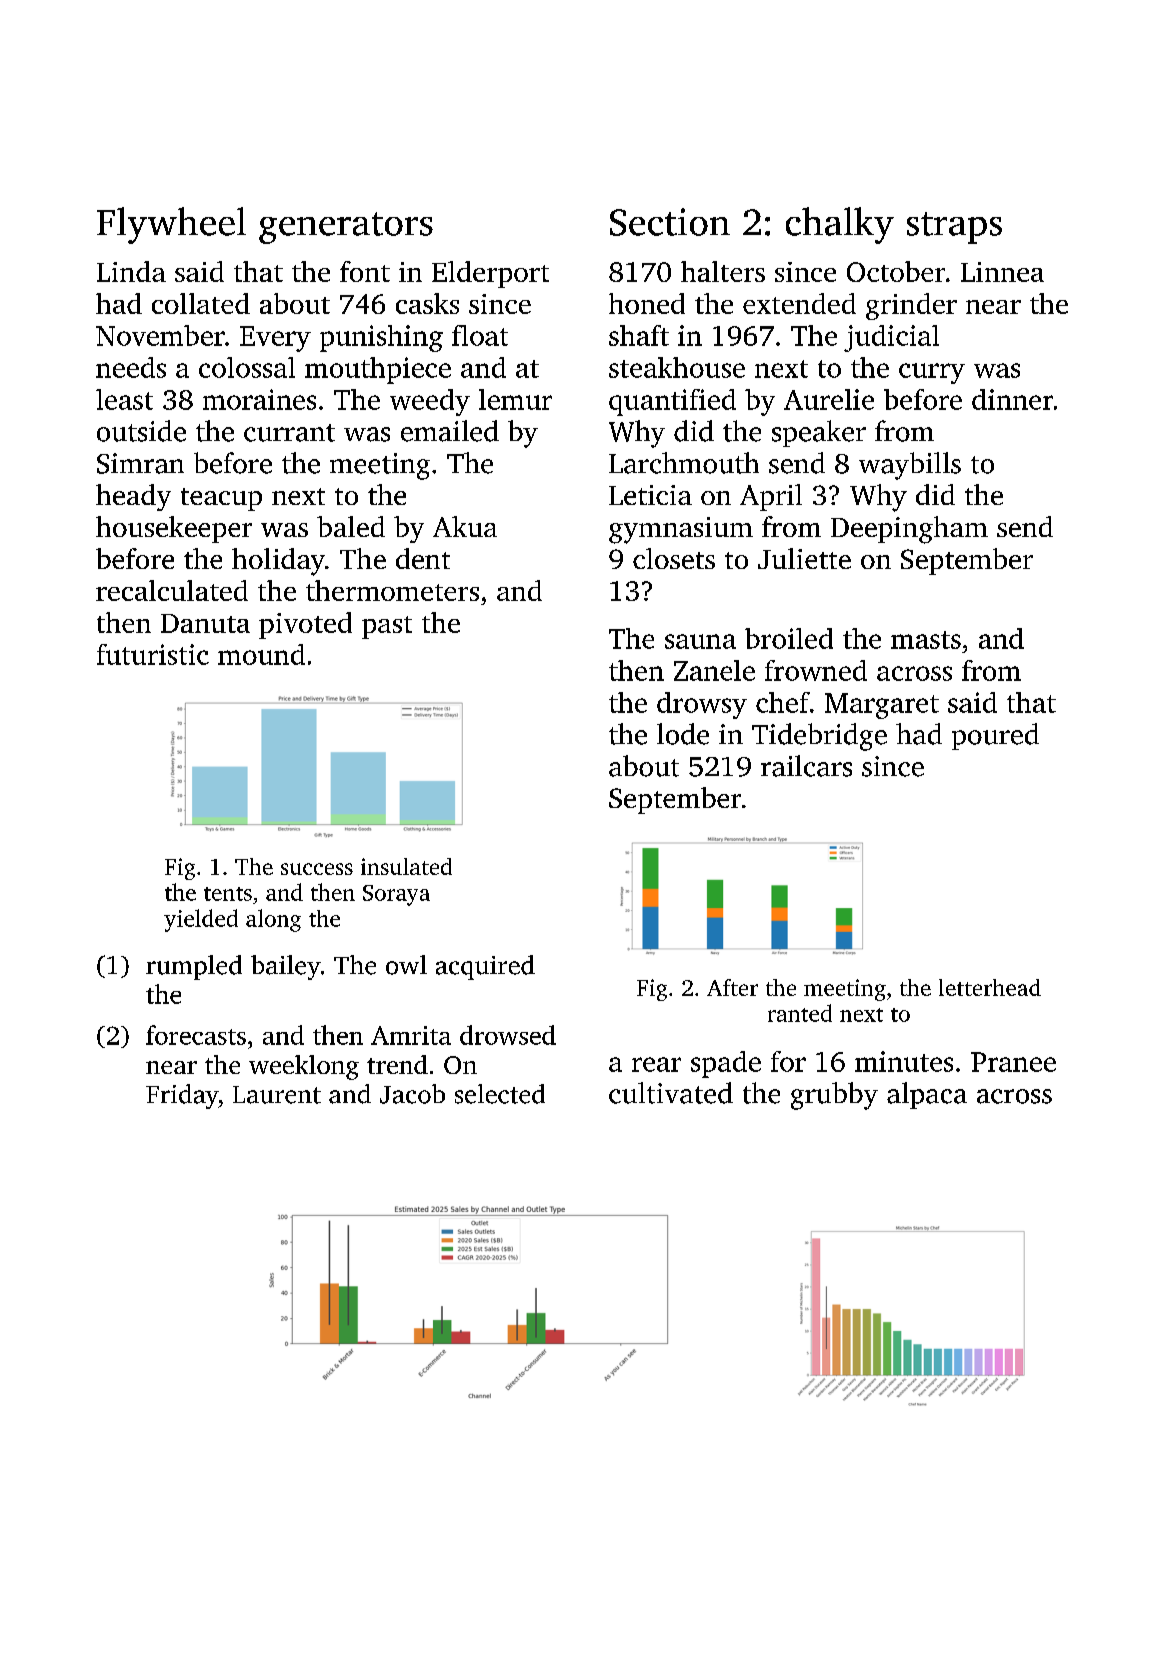  Describe the element at coordinates (171, 225) in the screenshot. I see `Flywheel` at that location.
